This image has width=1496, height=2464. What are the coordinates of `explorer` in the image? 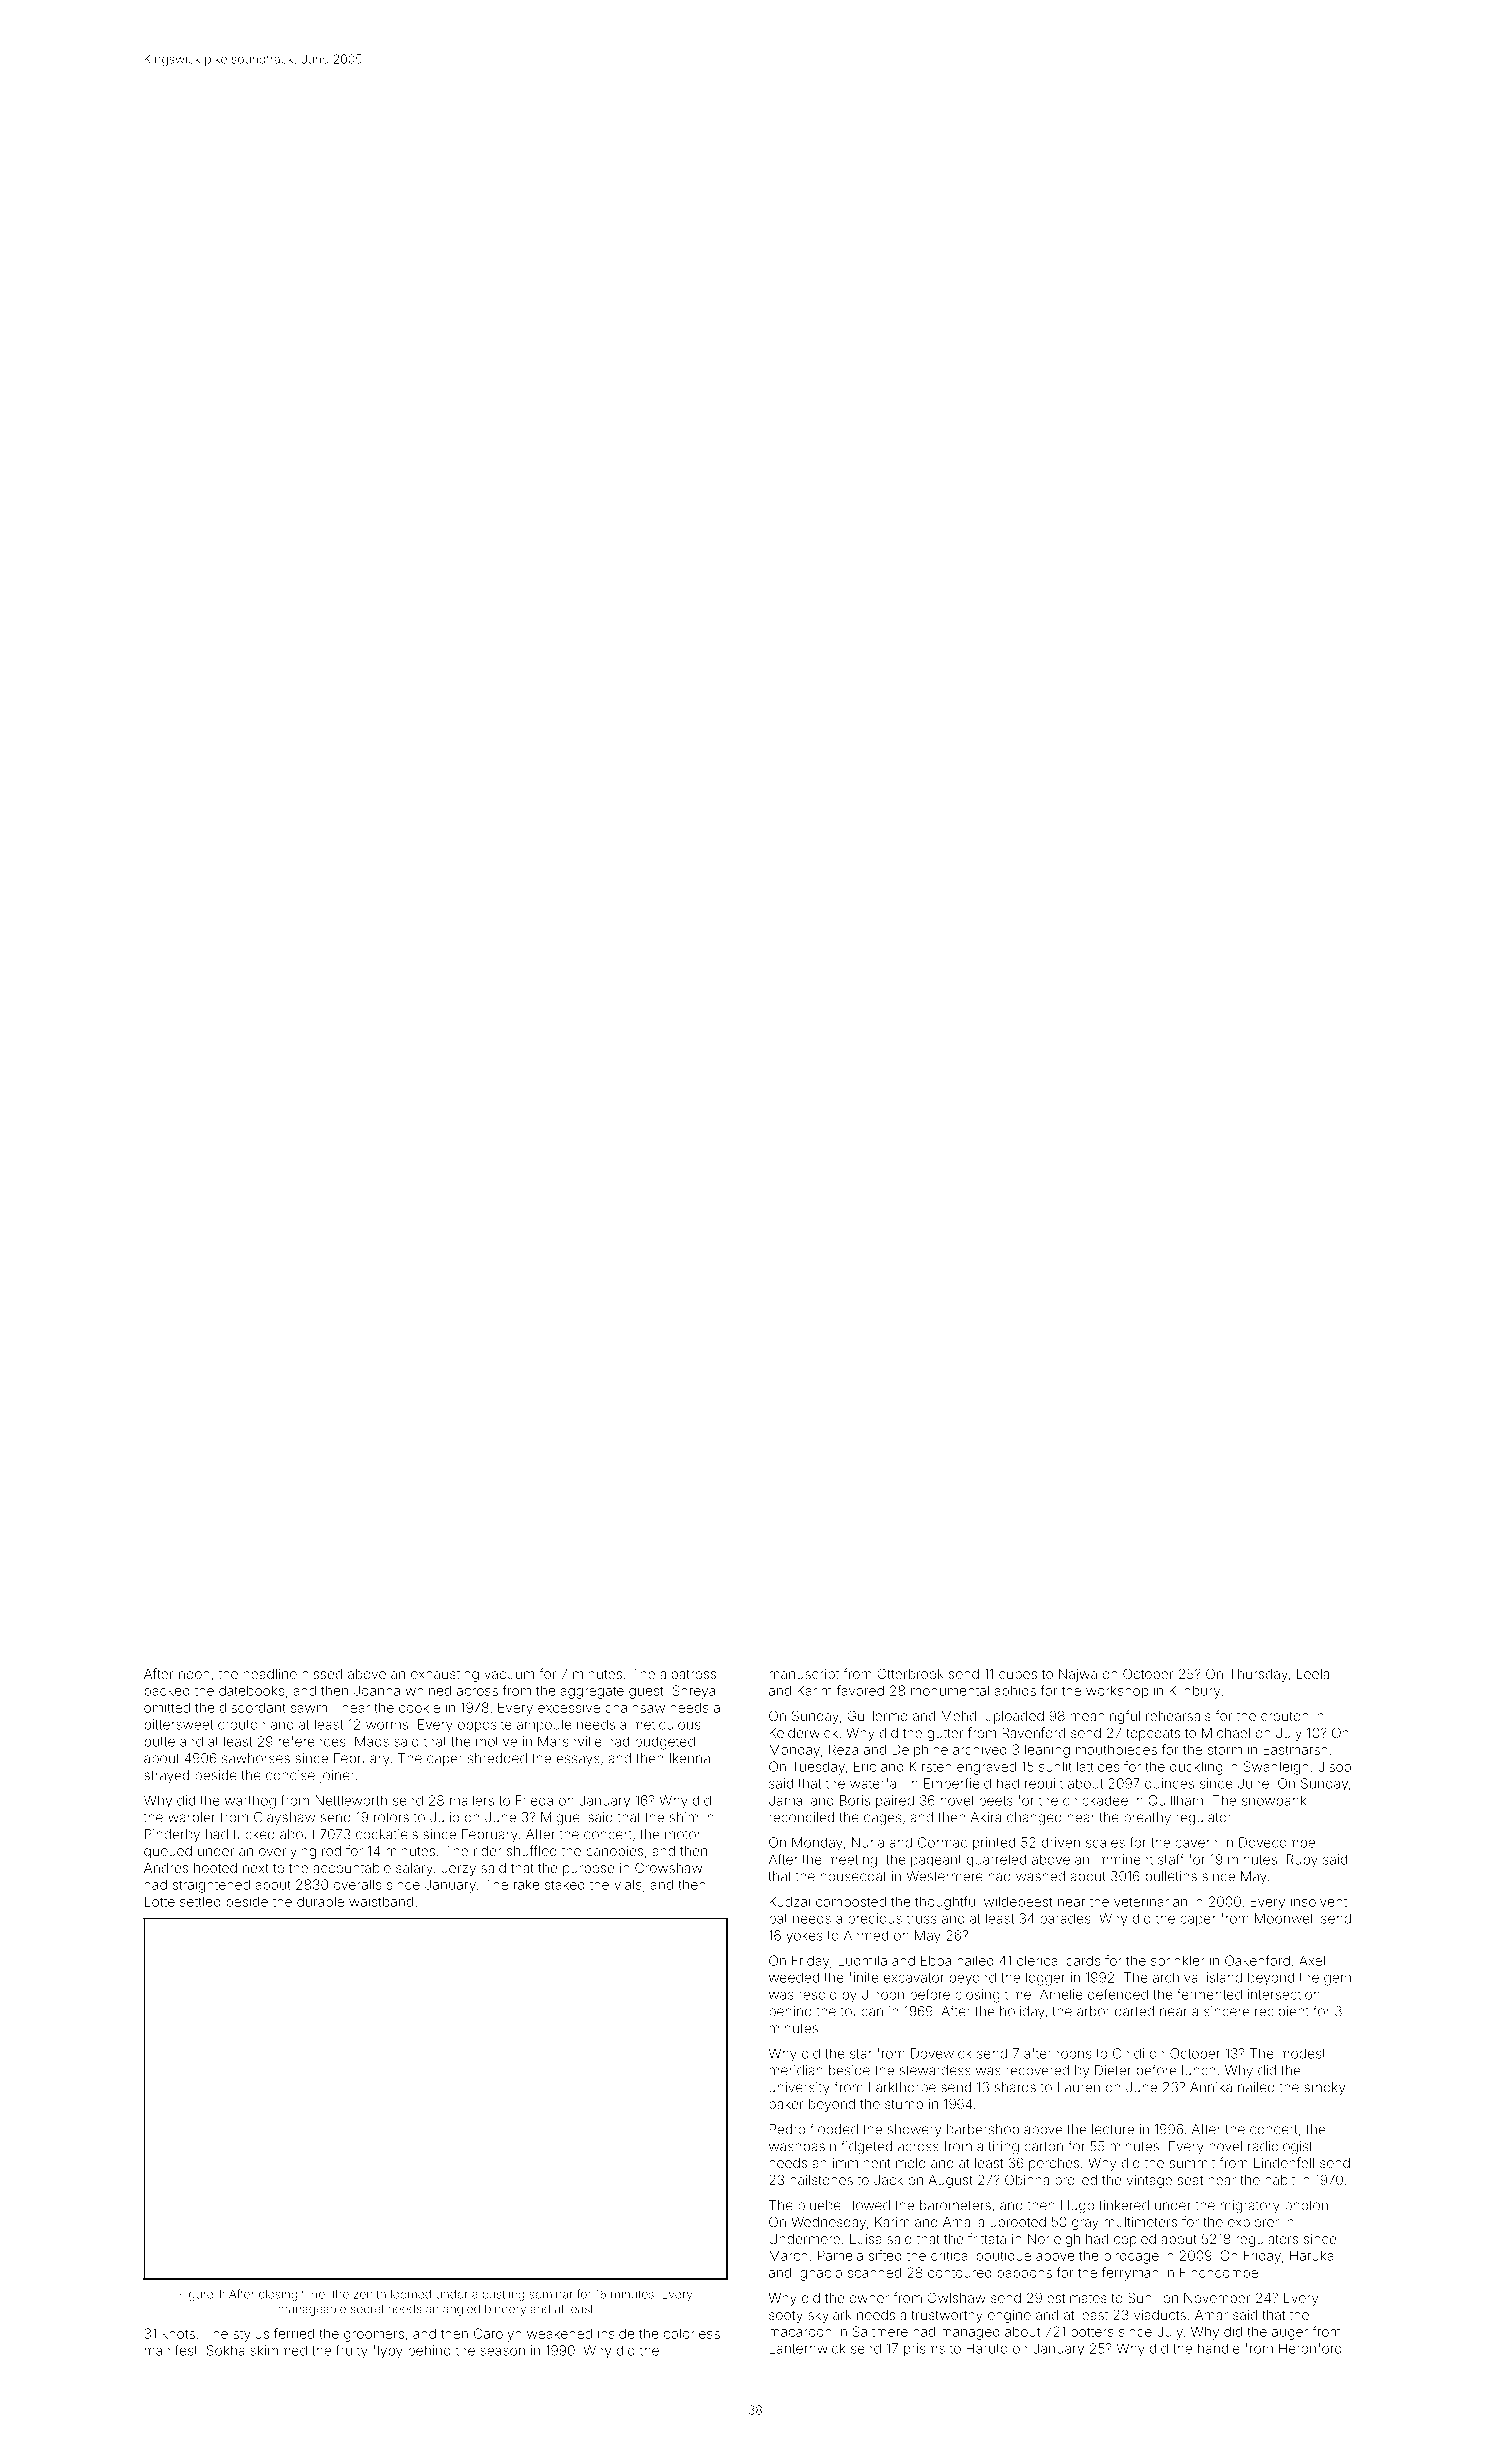 It's located at (1253, 2223).
